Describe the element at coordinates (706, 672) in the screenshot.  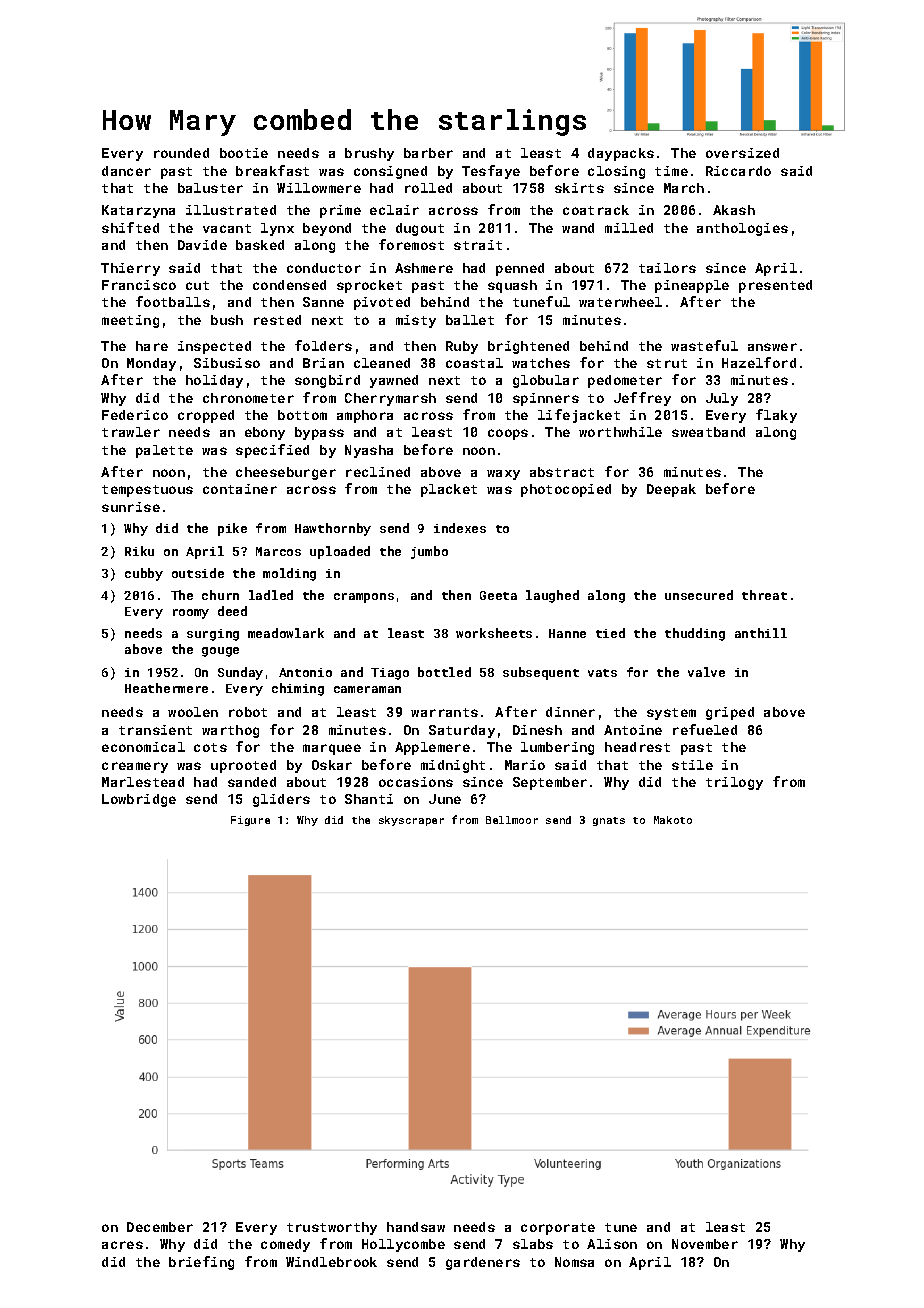
I see `valve` at that location.
